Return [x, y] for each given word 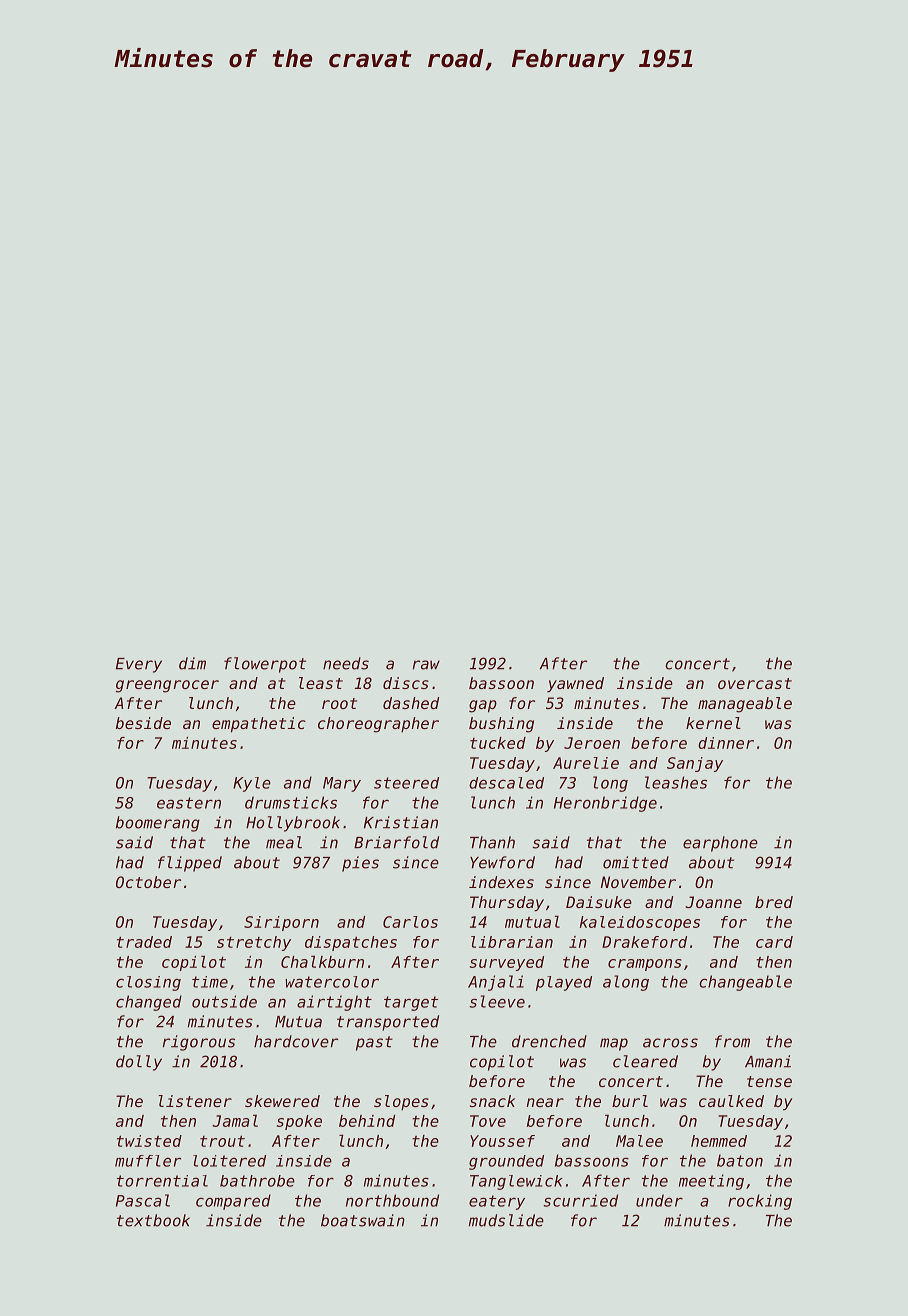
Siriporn [281, 923]
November [638, 882]
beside [143, 723]
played [564, 983]
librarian [512, 942]
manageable [745, 705]
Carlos [410, 922]
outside [224, 1001]
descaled [506, 783]
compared [233, 1202]
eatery [497, 1202]
